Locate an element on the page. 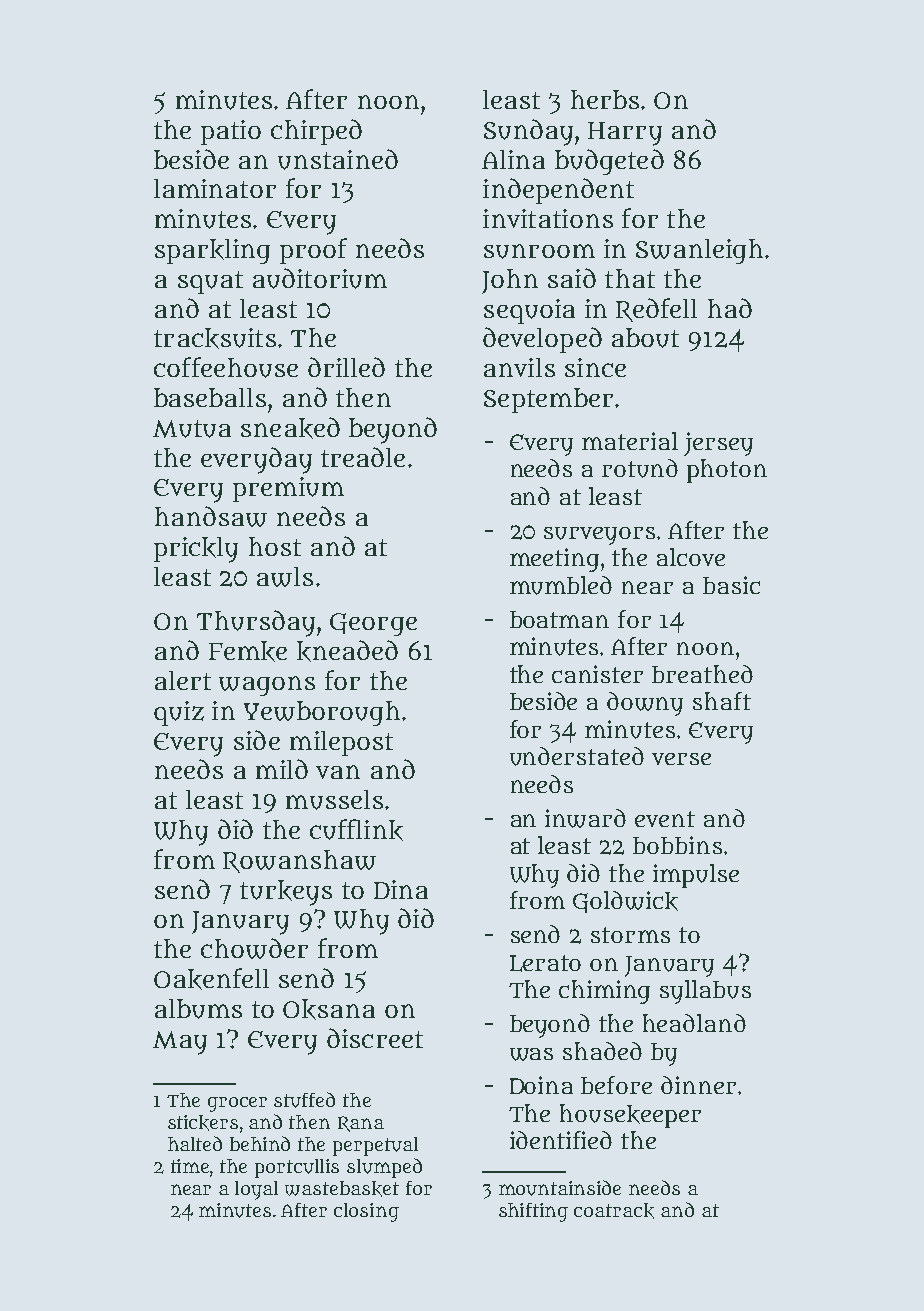  patio is located at coordinates (231, 132).
